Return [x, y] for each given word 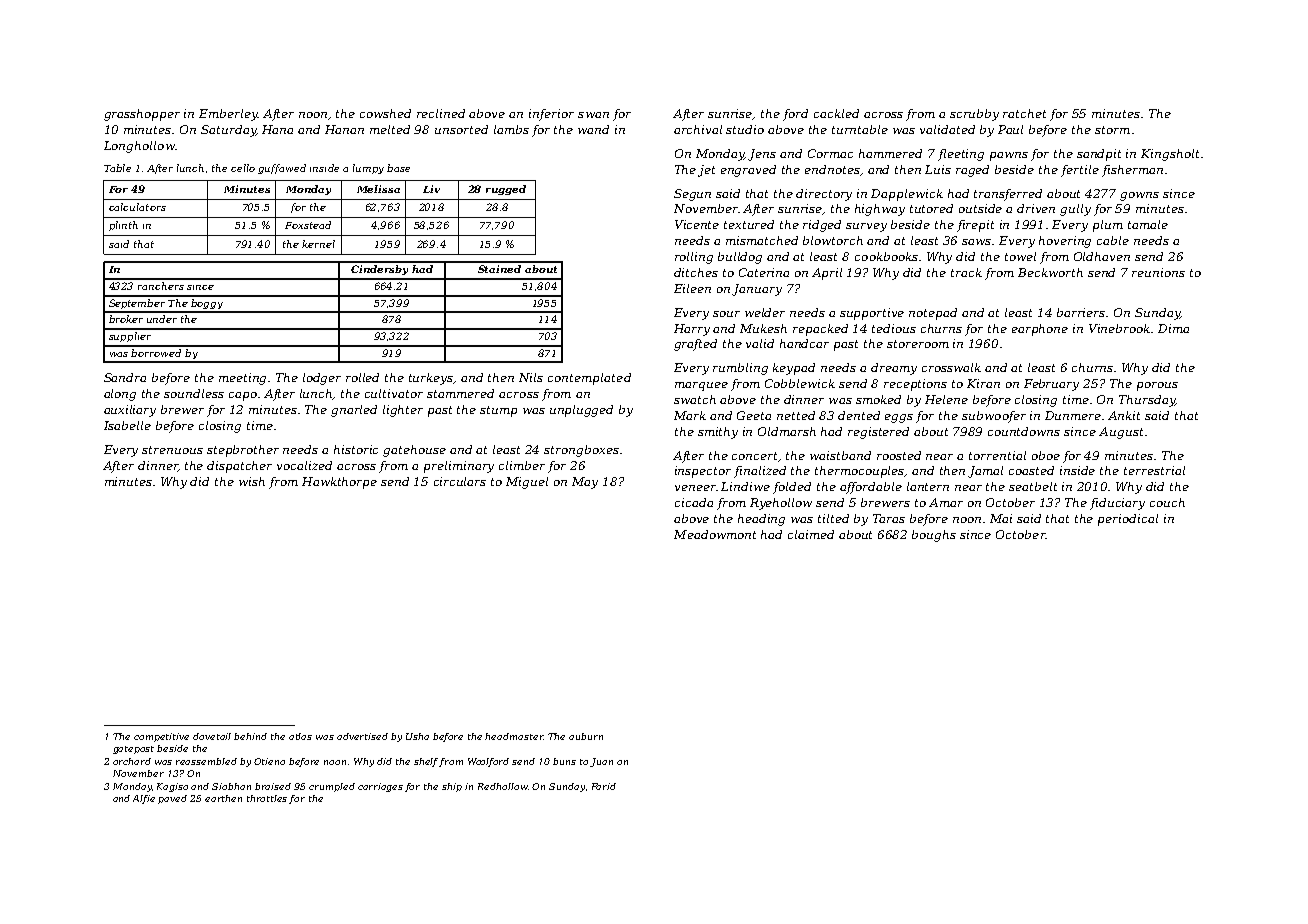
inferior [551, 115]
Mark [690, 415]
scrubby [974, 115]
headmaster [514, 736]
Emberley [228, 115]
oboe [1046, 455]
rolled [362, 377]
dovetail [212, 736]
